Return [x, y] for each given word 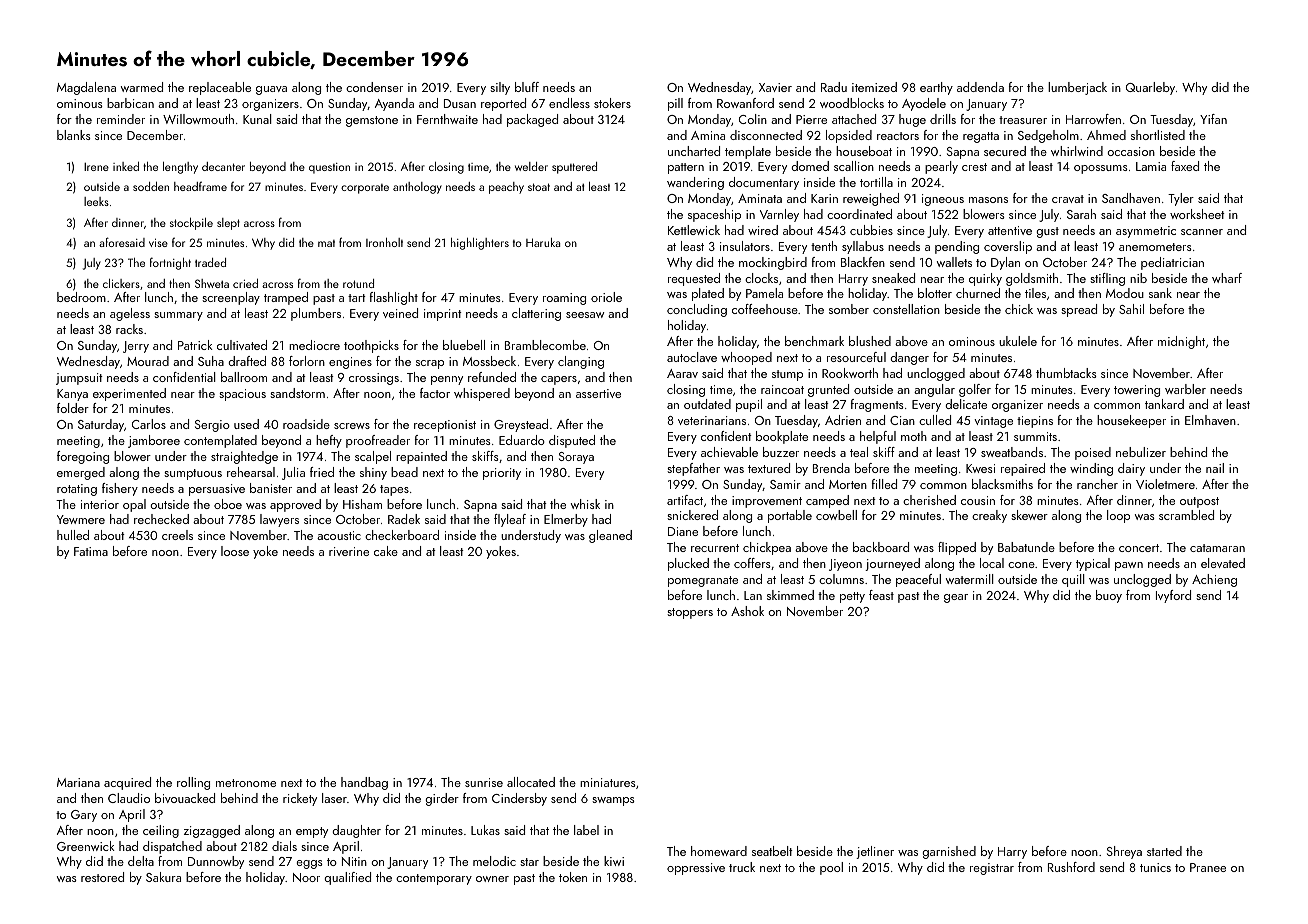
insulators [745, 246]
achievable [729, 452]
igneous [943, 200]
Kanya [72, 395]
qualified [348, 878]
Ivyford [1173, 596]
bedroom [81, 297]
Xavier [775, 87]
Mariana [78, 782]
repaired [1023, 469]
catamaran [1217, 548]
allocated [531, 782]
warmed [142, 87]
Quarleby [1150, 88]
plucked [688, 564]
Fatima [91, 551]
